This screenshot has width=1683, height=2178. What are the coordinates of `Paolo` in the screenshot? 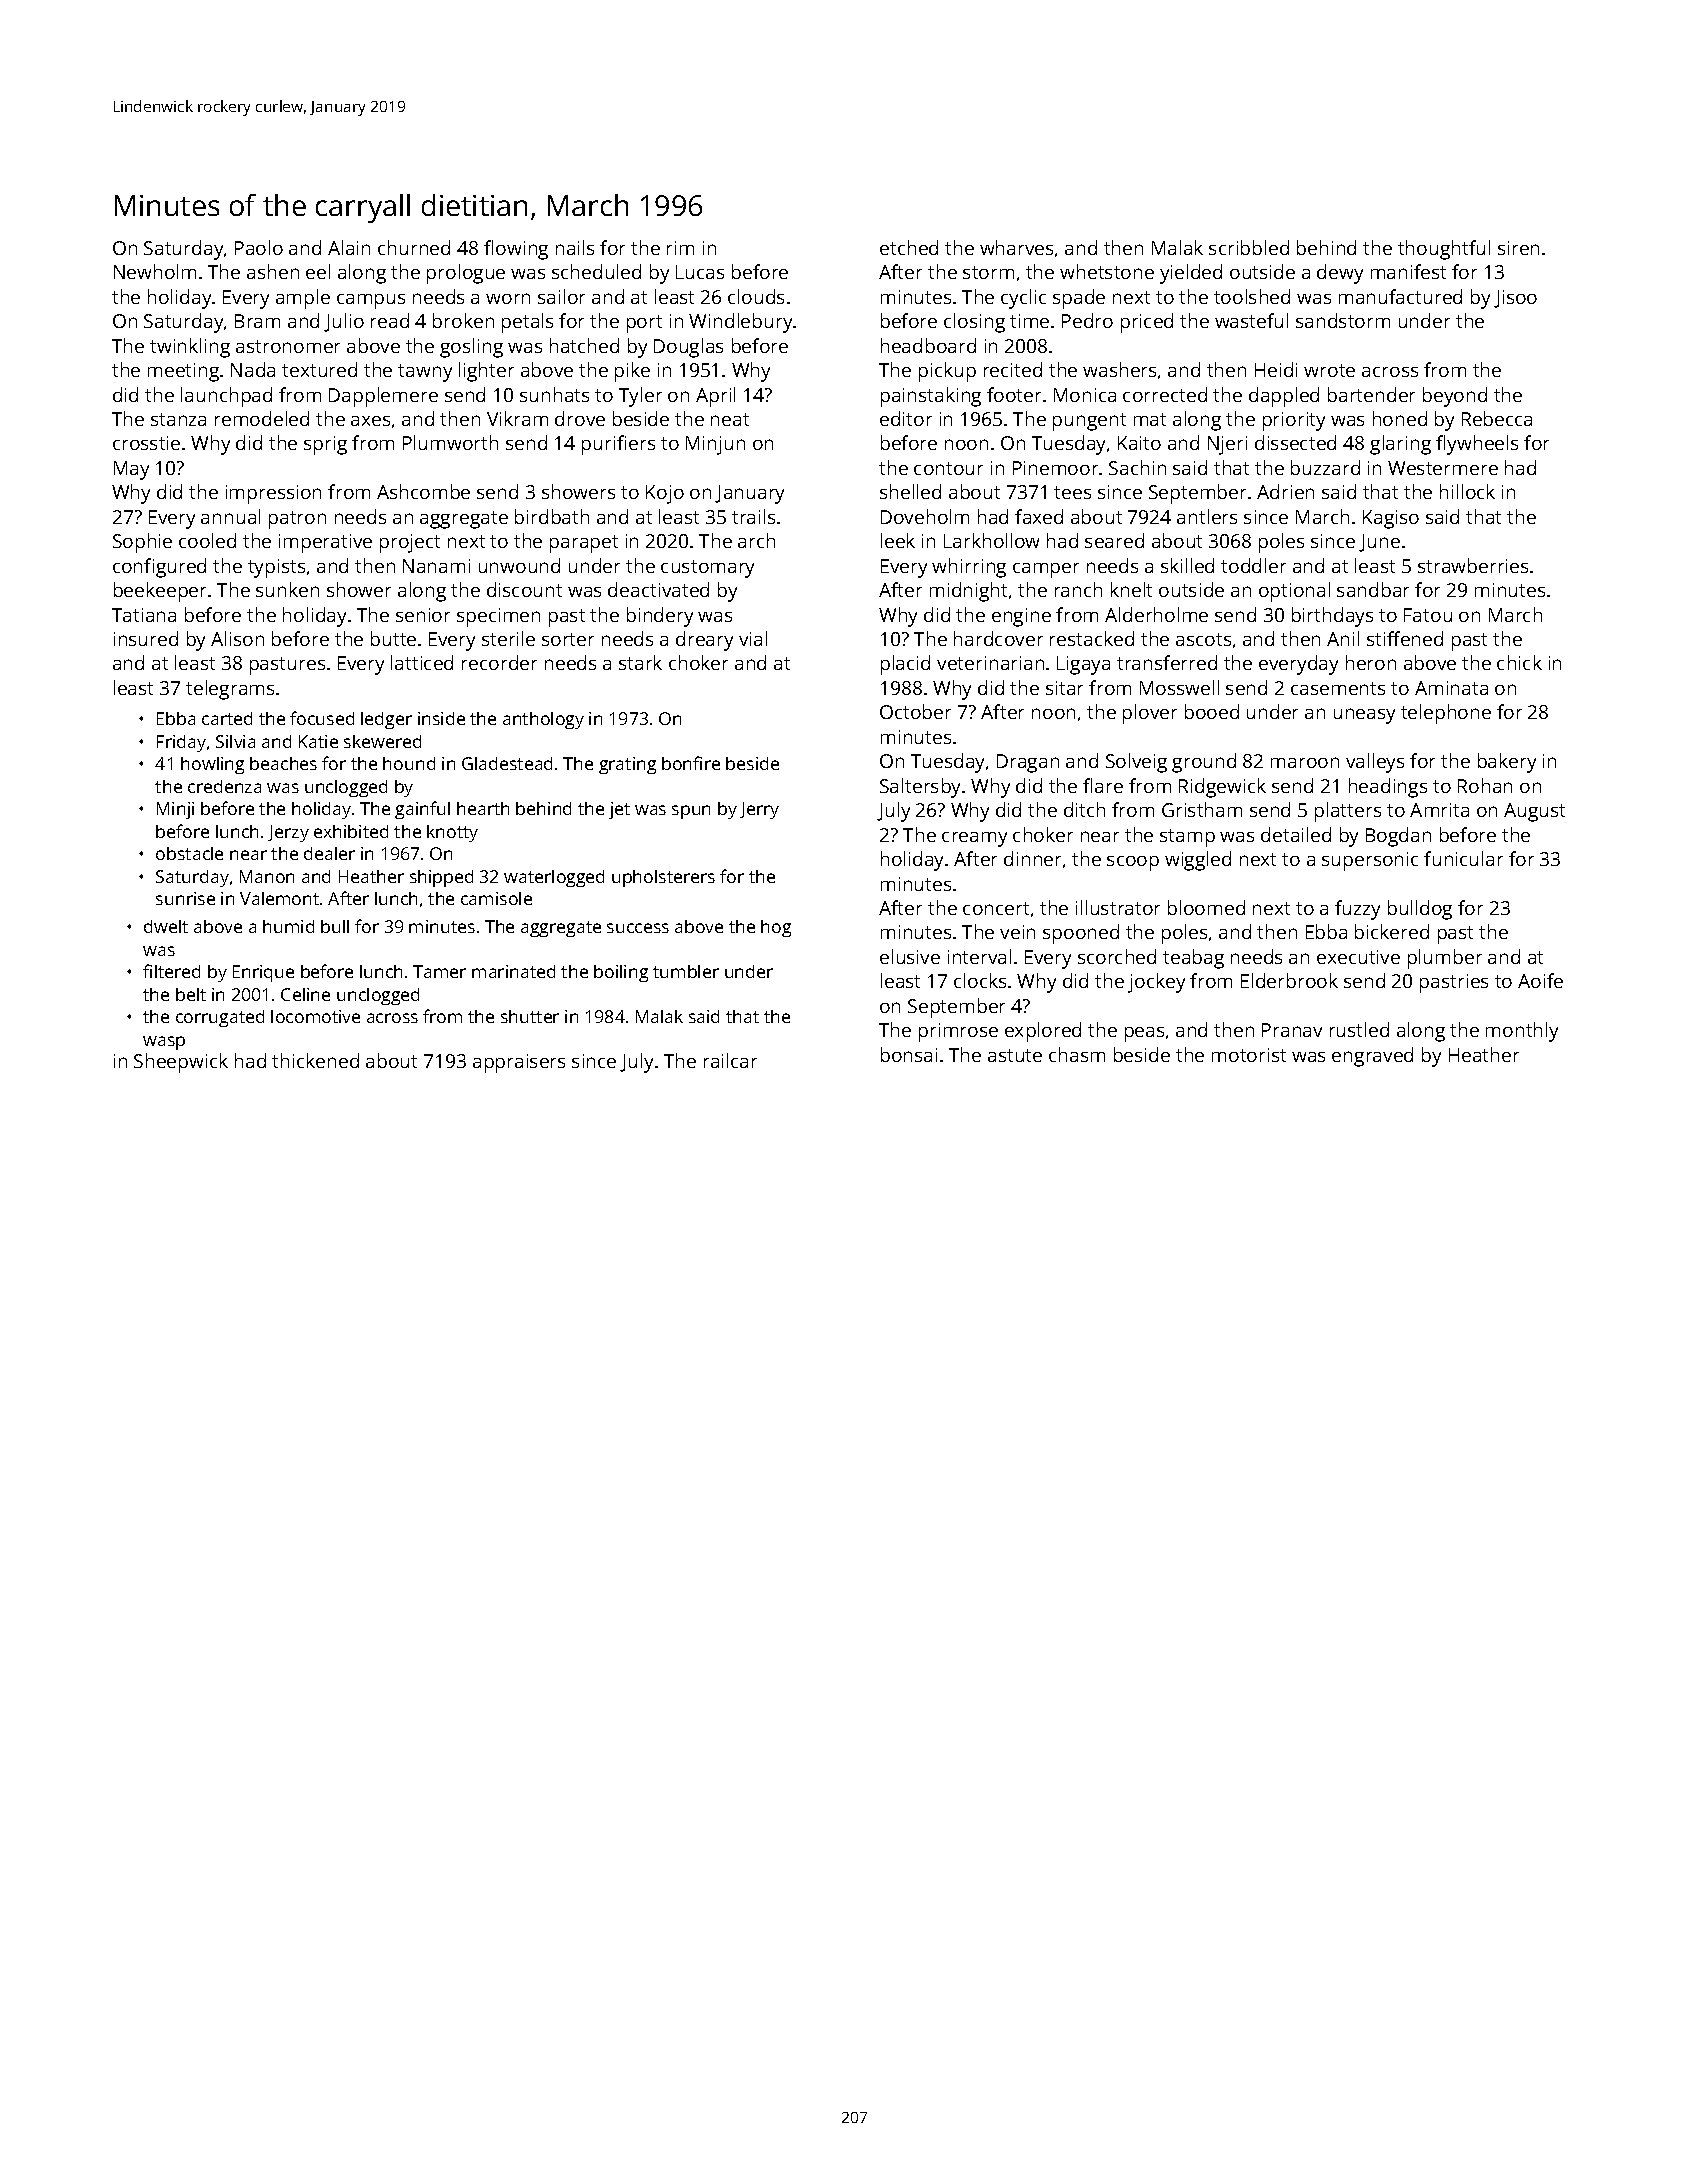 It's located at (259, 247).
